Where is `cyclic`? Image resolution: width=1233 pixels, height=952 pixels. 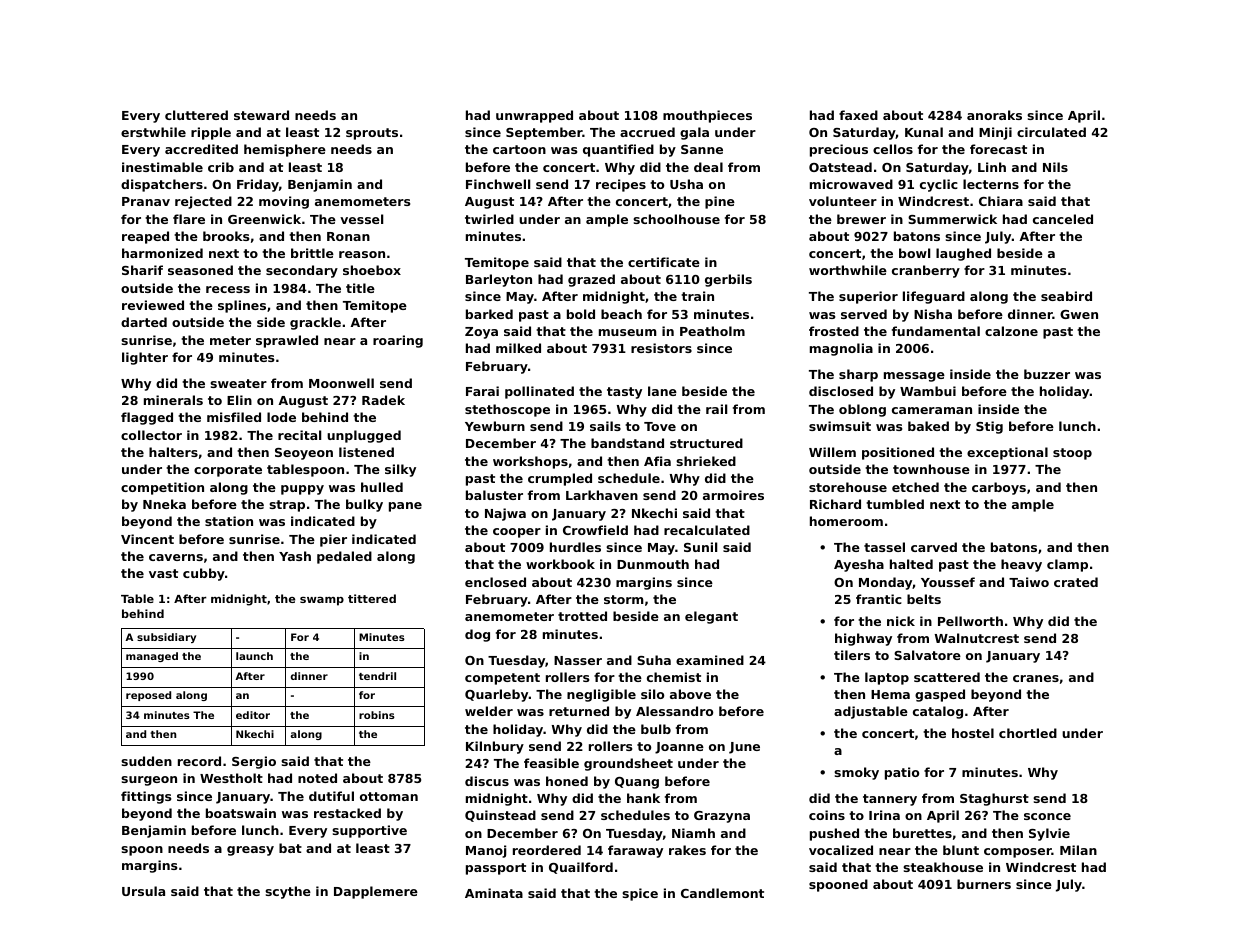
cyclic is located at coordinates (939, 185).
